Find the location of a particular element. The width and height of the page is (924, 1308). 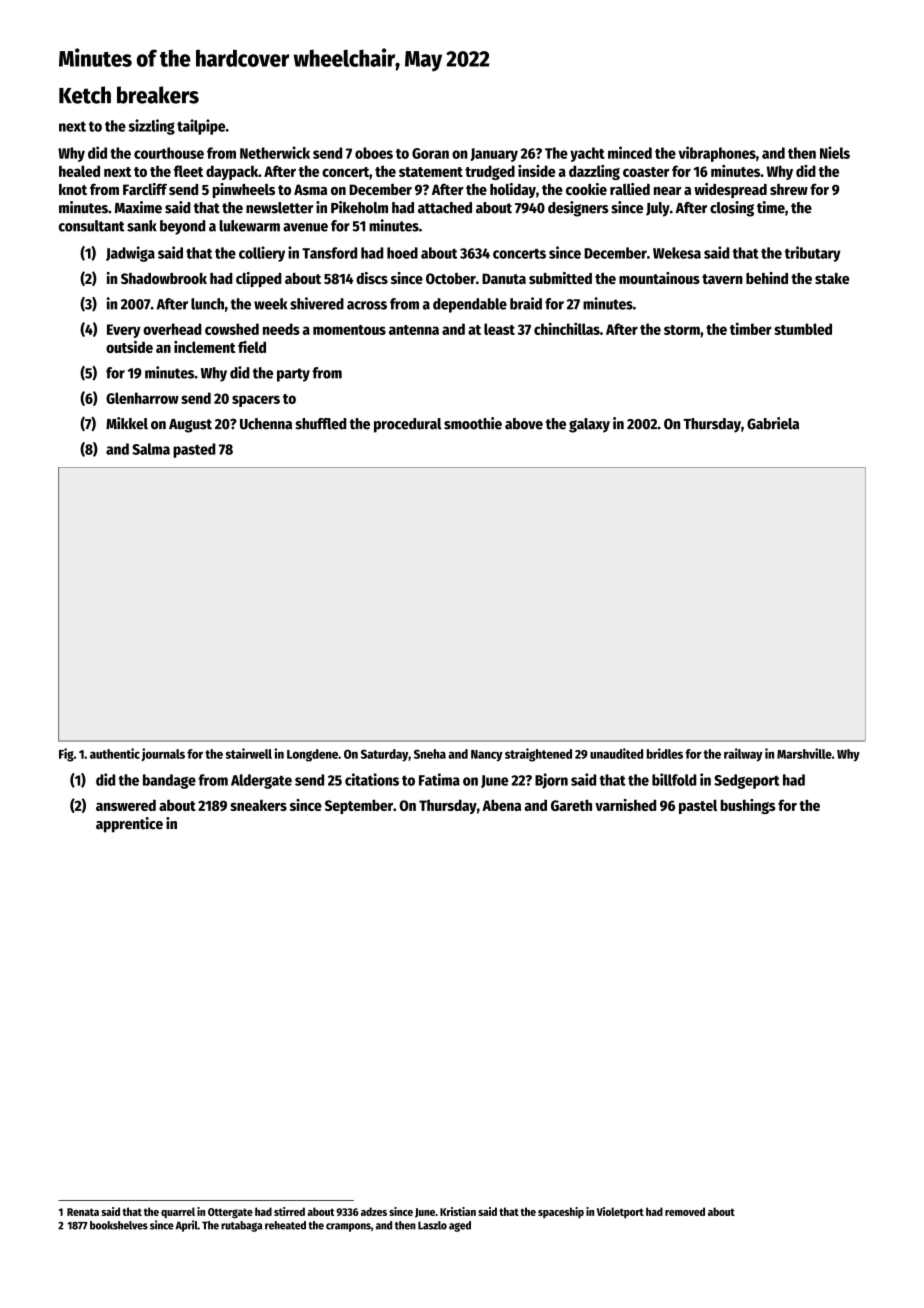

Niels is located at coordinates (835, 152).
